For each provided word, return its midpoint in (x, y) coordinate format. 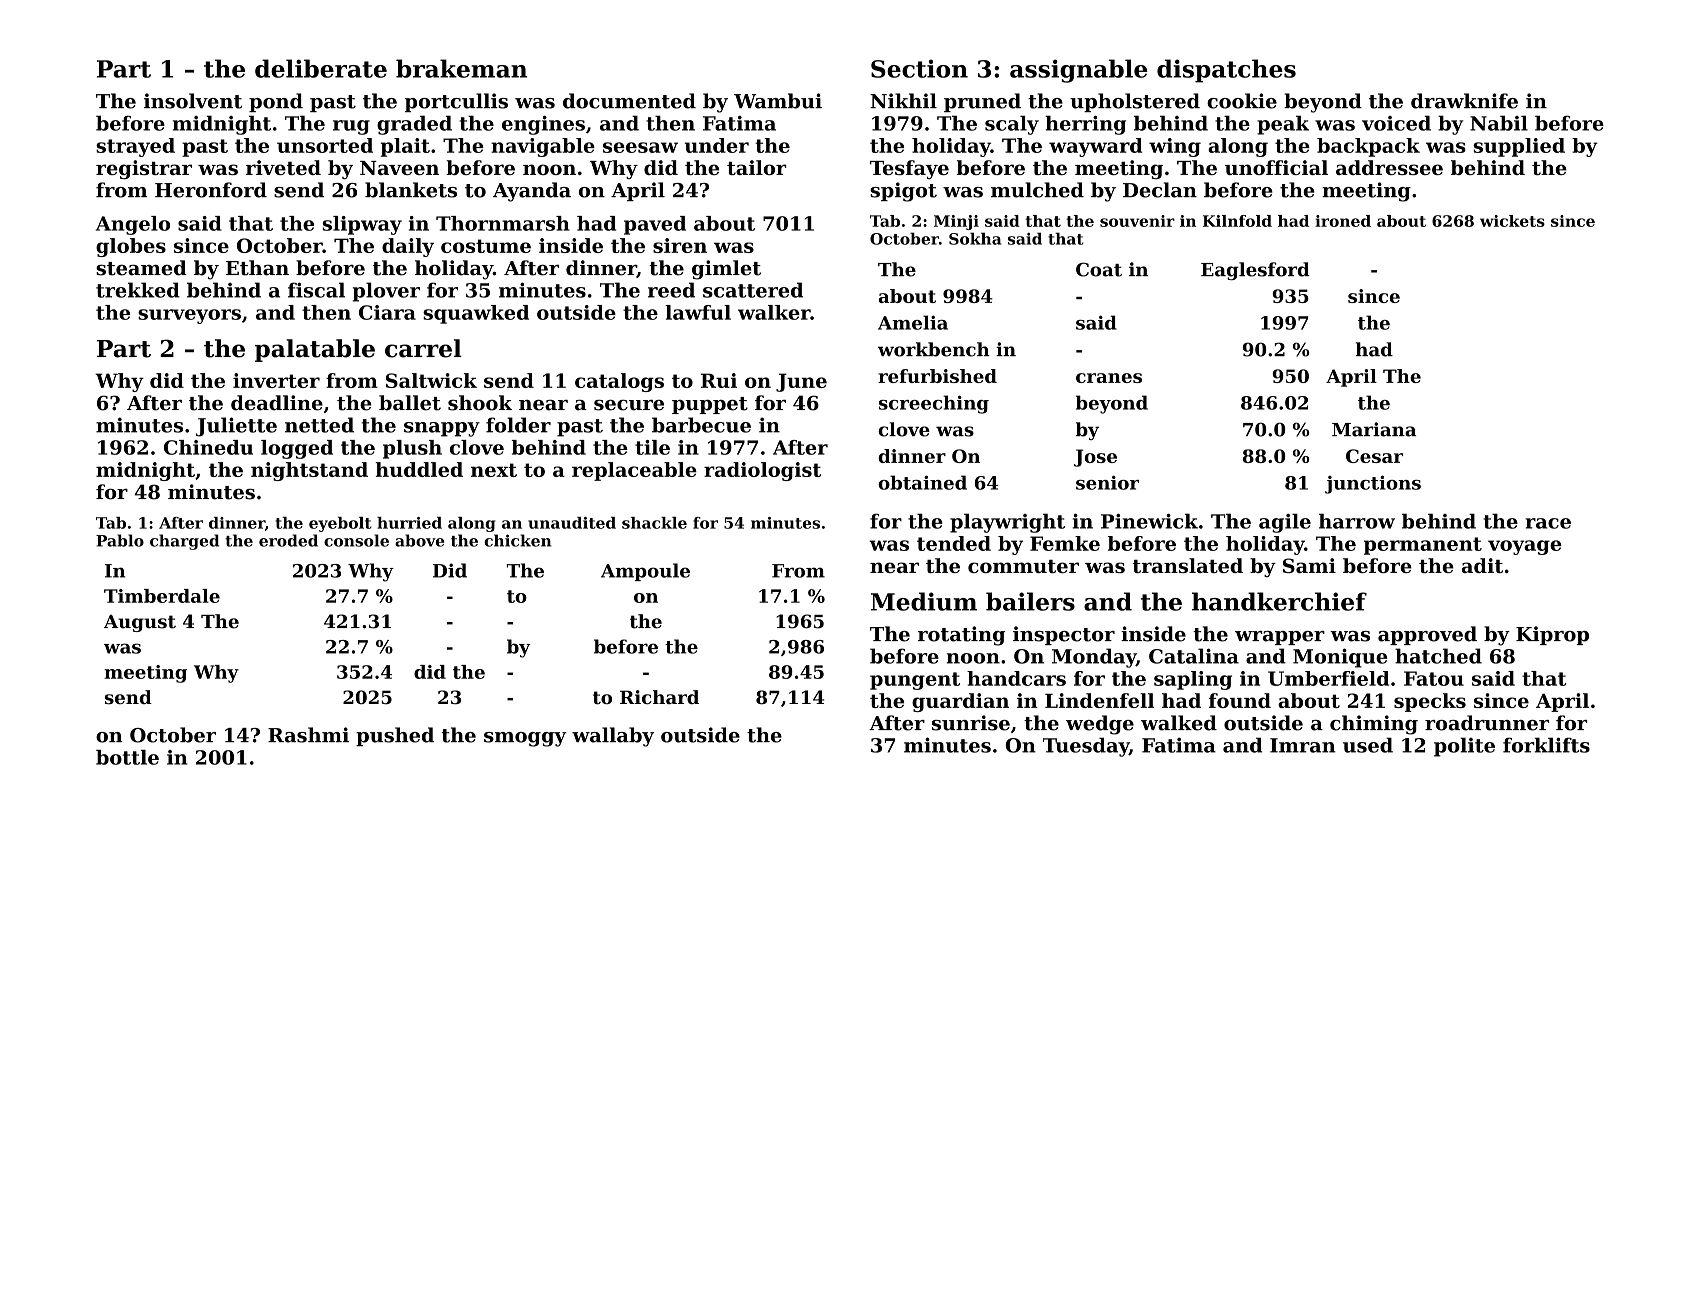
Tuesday (1086, 747)
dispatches (1226, 71)
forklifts (1546, 745)
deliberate (321, 68)
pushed (395, 736)
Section (919, 68)
